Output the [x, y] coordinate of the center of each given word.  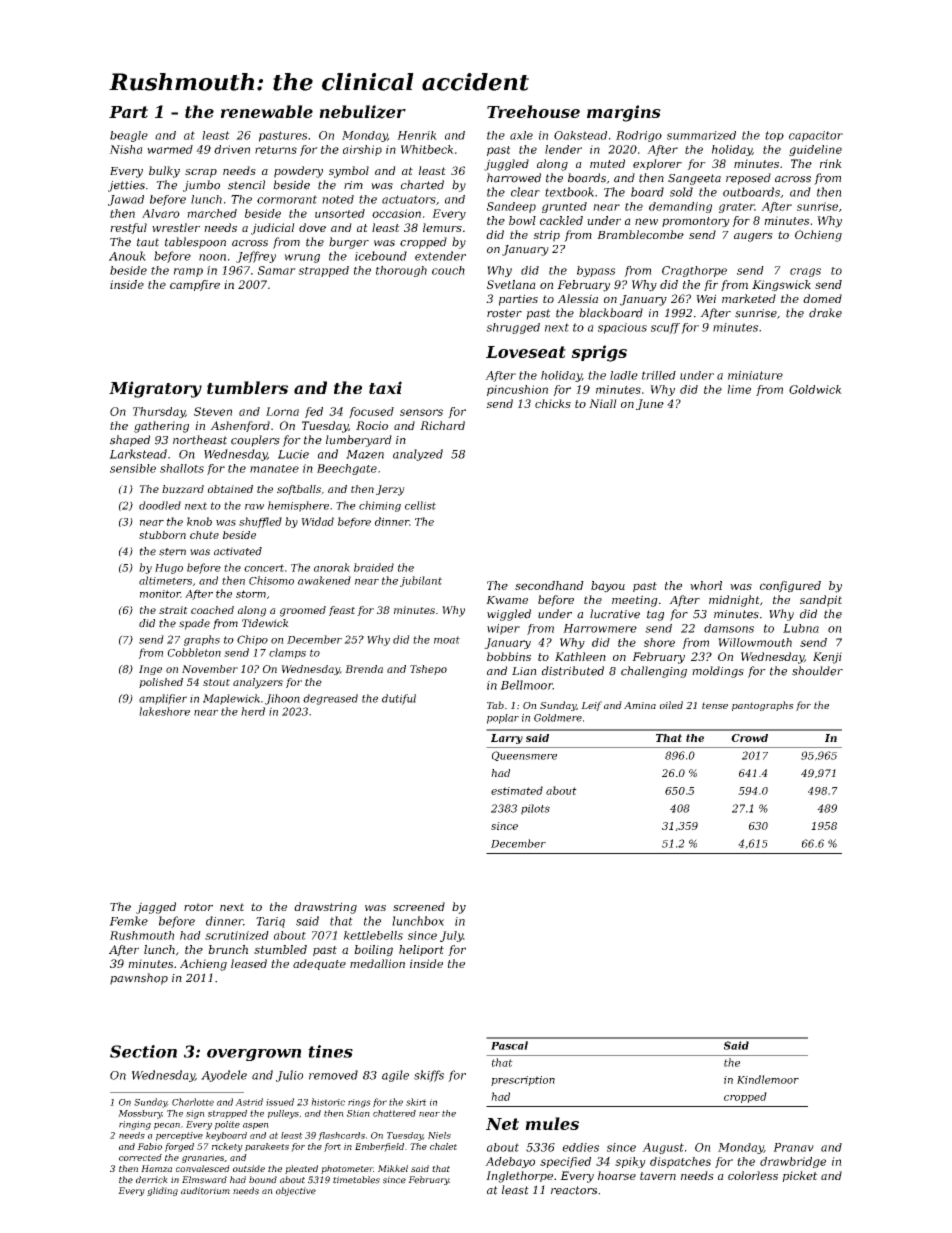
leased [249, 963]
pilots [535, 809]
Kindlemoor [768, 1079]
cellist [420, 505]
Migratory [155, 389]
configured [790, 587]
